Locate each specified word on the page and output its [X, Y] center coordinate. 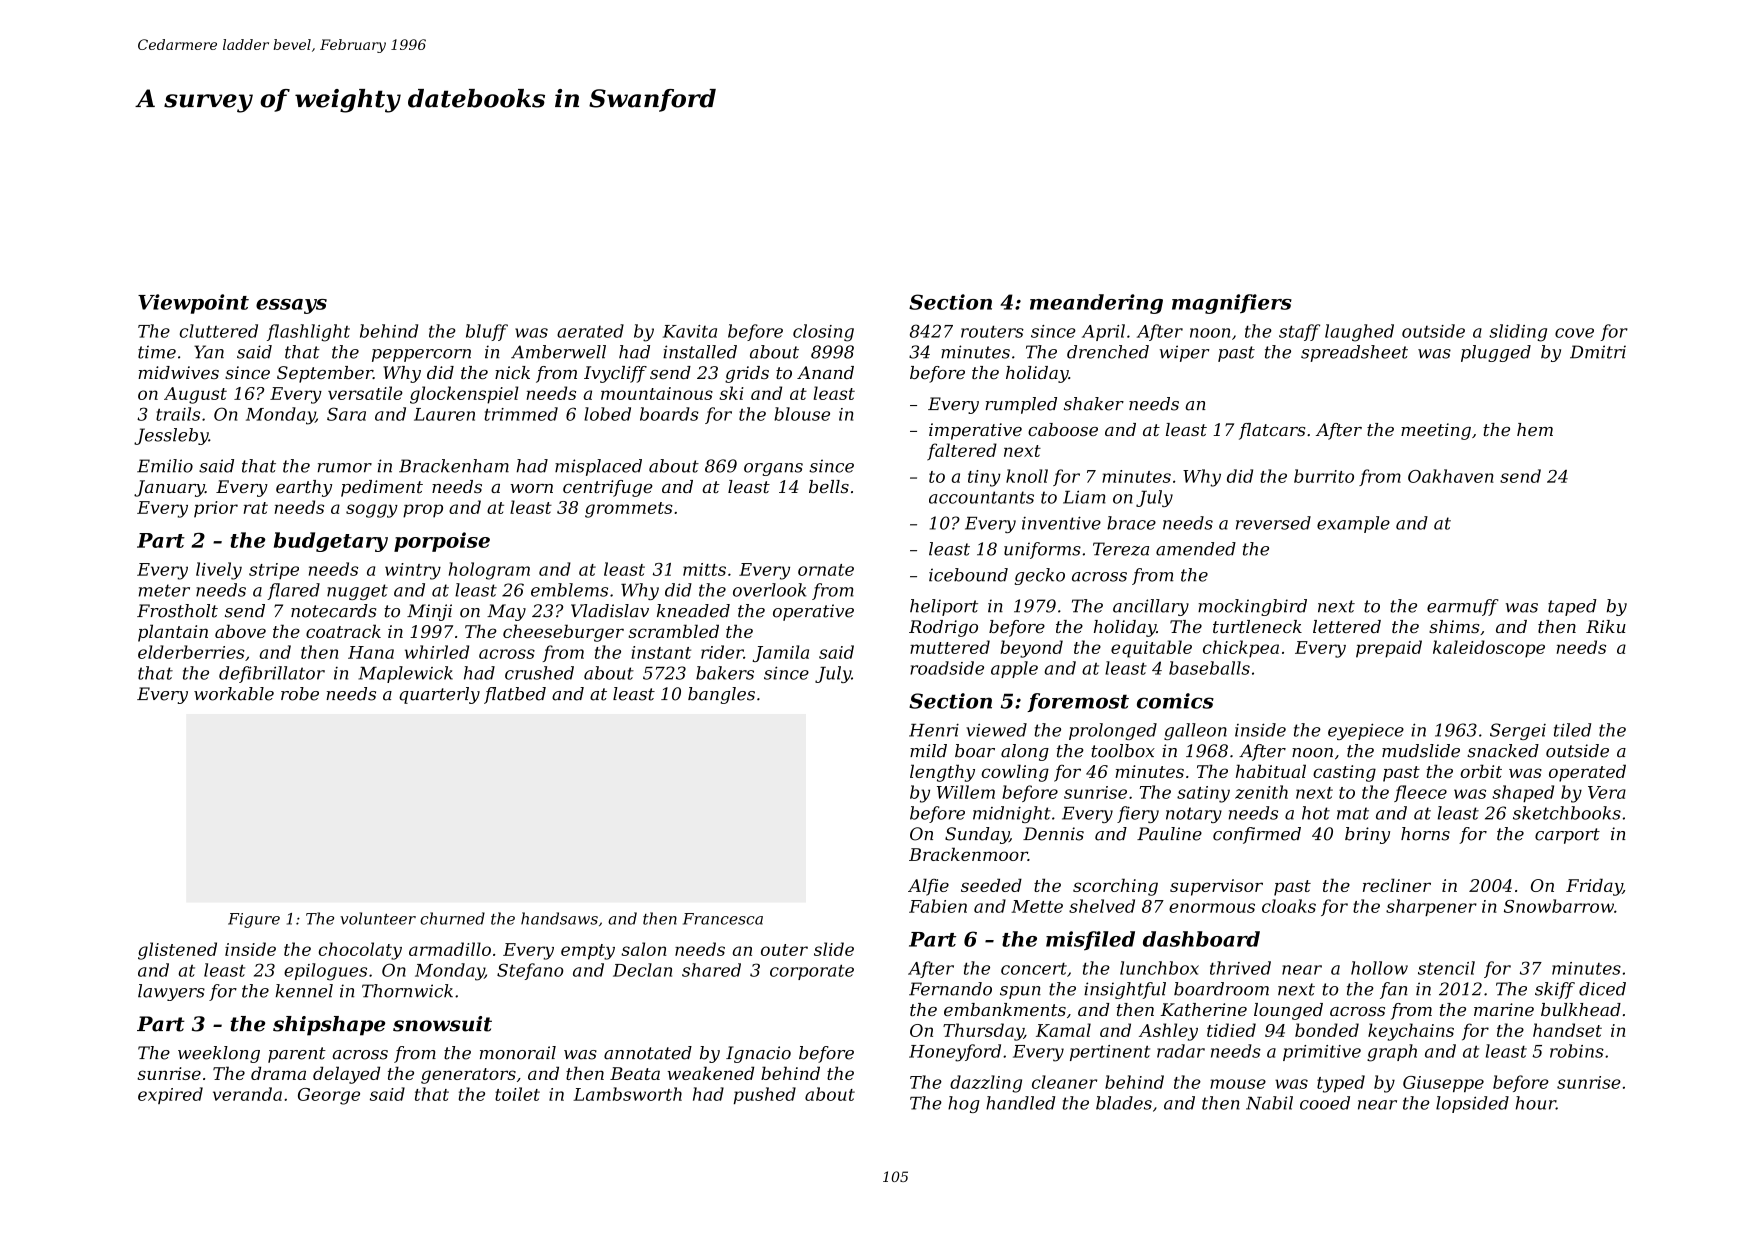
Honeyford [955, 1053]
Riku [1606, 626]
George [329, 1096]
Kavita [690, 331]
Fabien [938, 906]
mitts [704, 569]
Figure [254, 920]
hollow [1379, 968]
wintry [413, 571]
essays [291, 306]
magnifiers [1232, 304]
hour [1536, 1103]
